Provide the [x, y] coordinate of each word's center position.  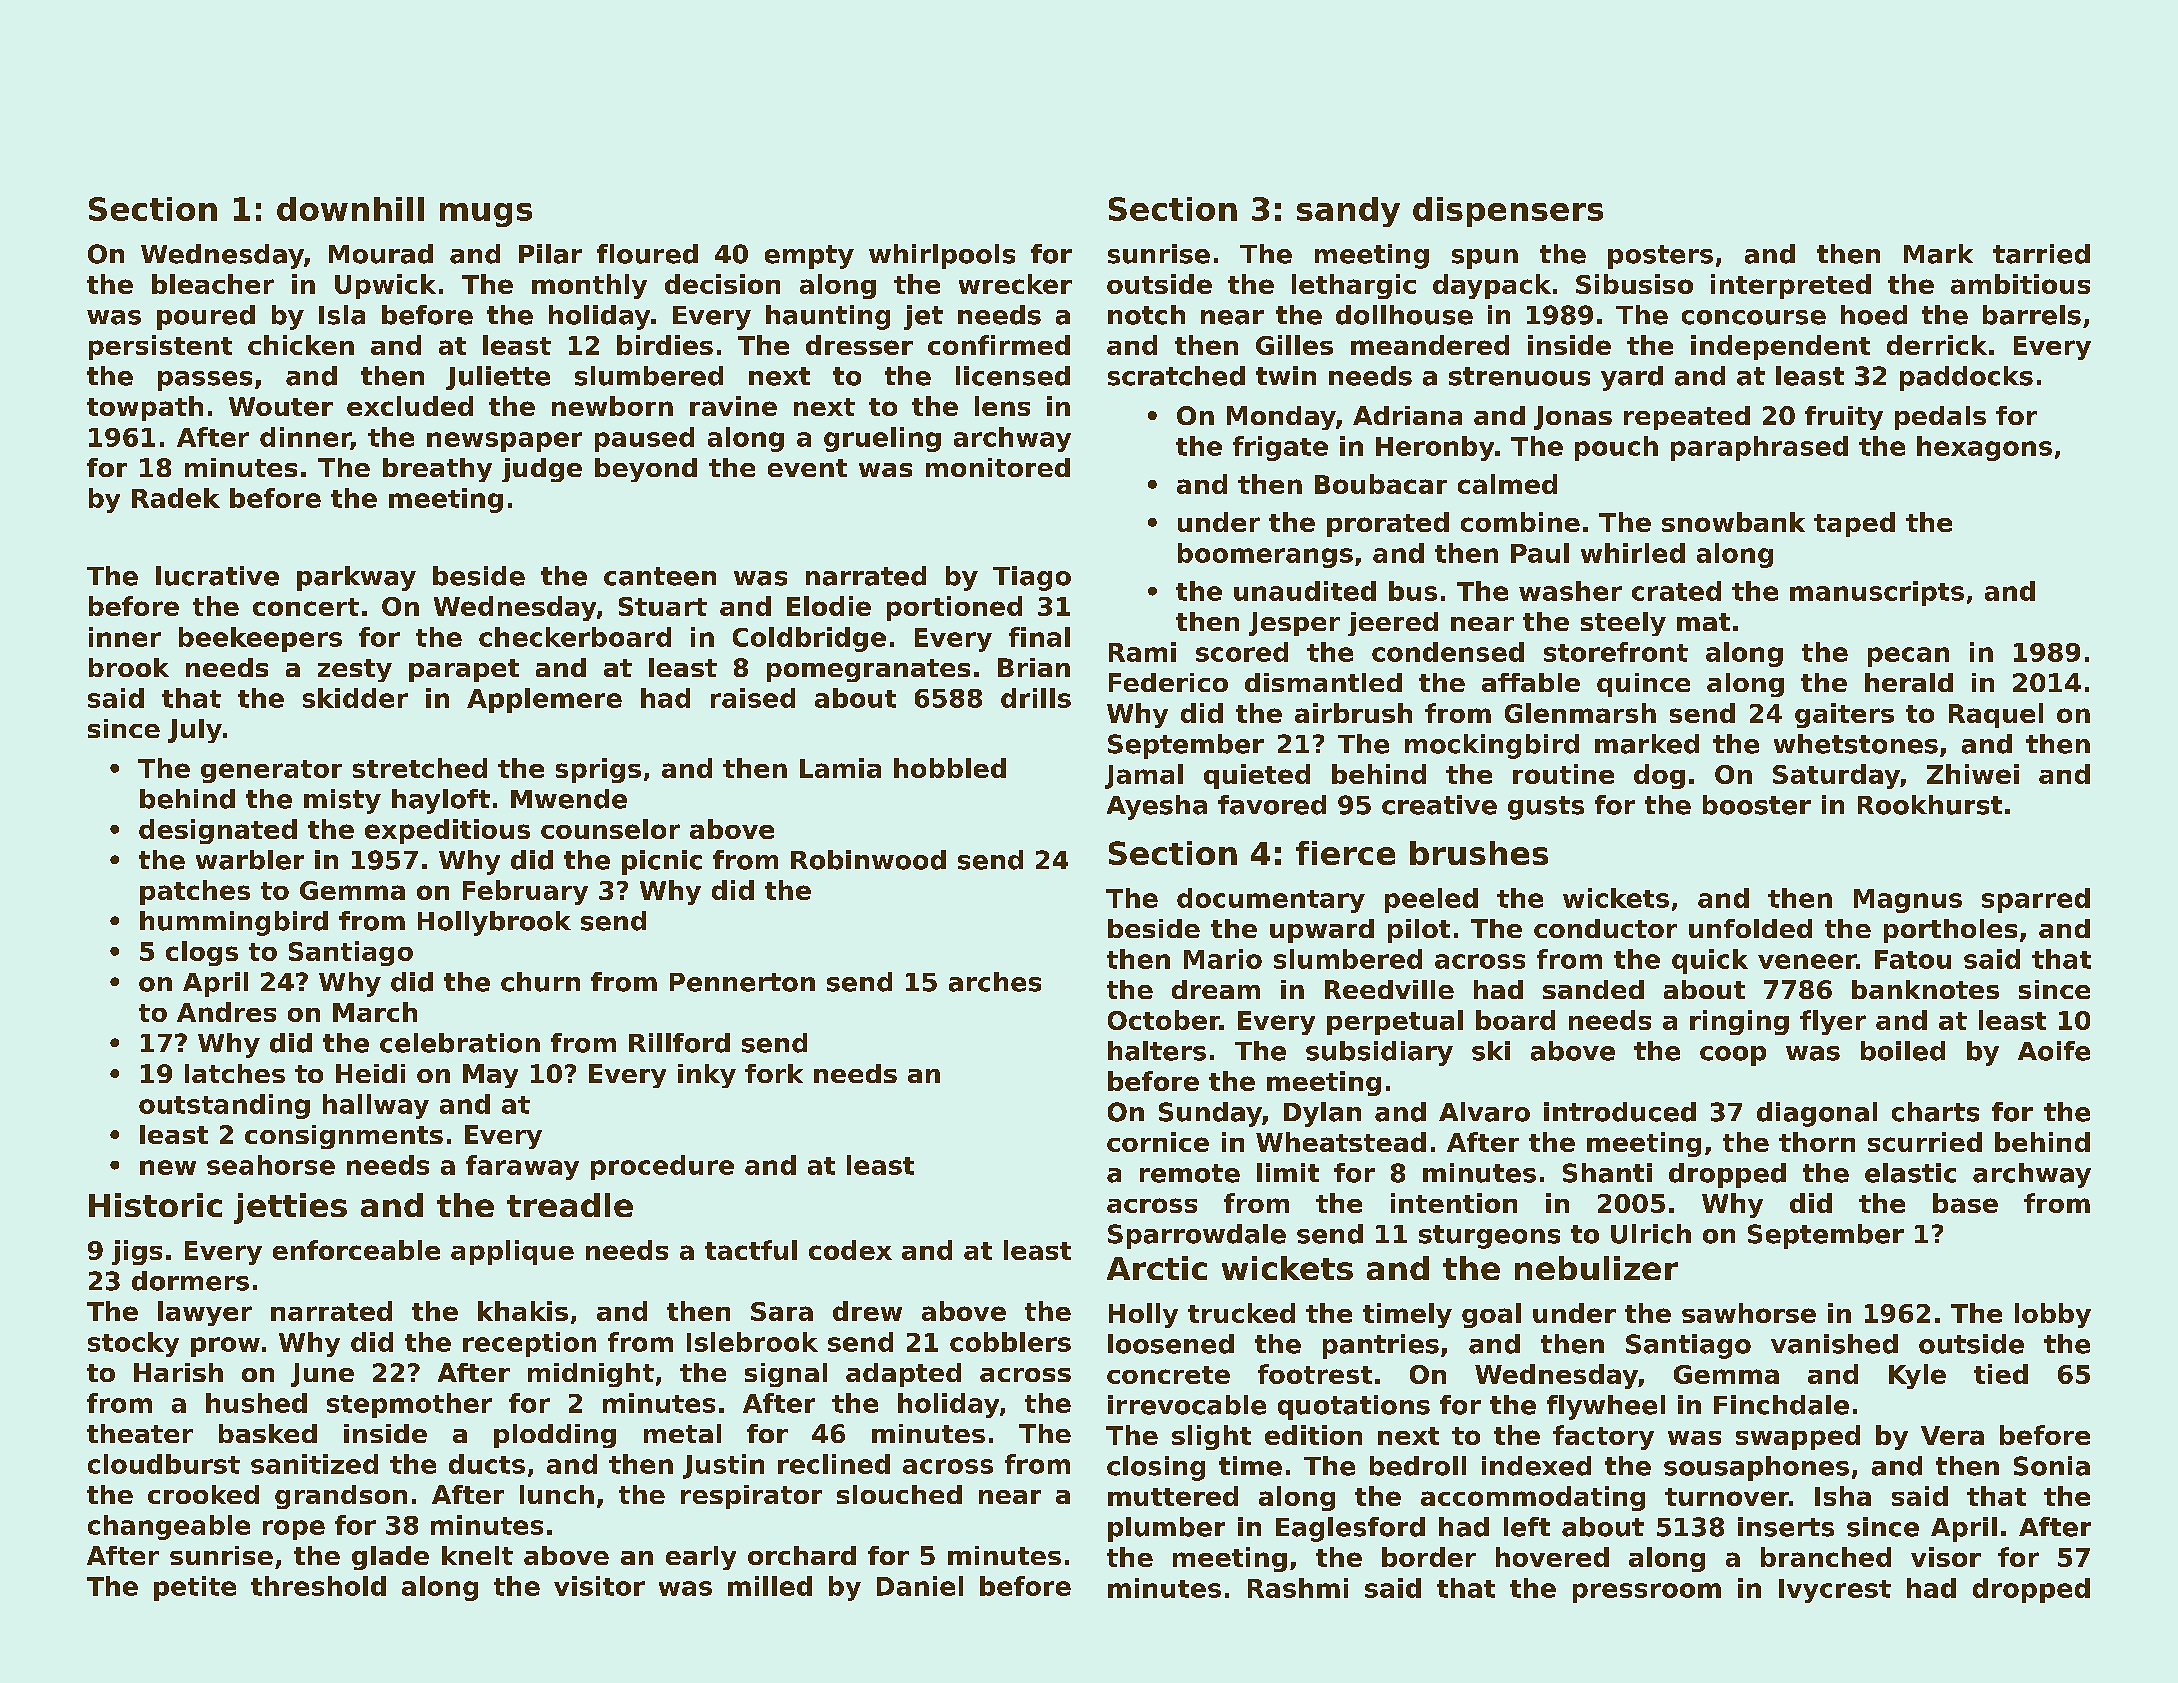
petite [195, 1588]
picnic [662, 862]
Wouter [281, 406]
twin [1286, 375]
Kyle [1917, 1376]
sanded [1593, 989]
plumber [1166, 1529]
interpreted [1791, 286]
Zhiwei [1973, 774]
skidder [355, 698]
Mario [1223, 959]
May [490, 1076]
